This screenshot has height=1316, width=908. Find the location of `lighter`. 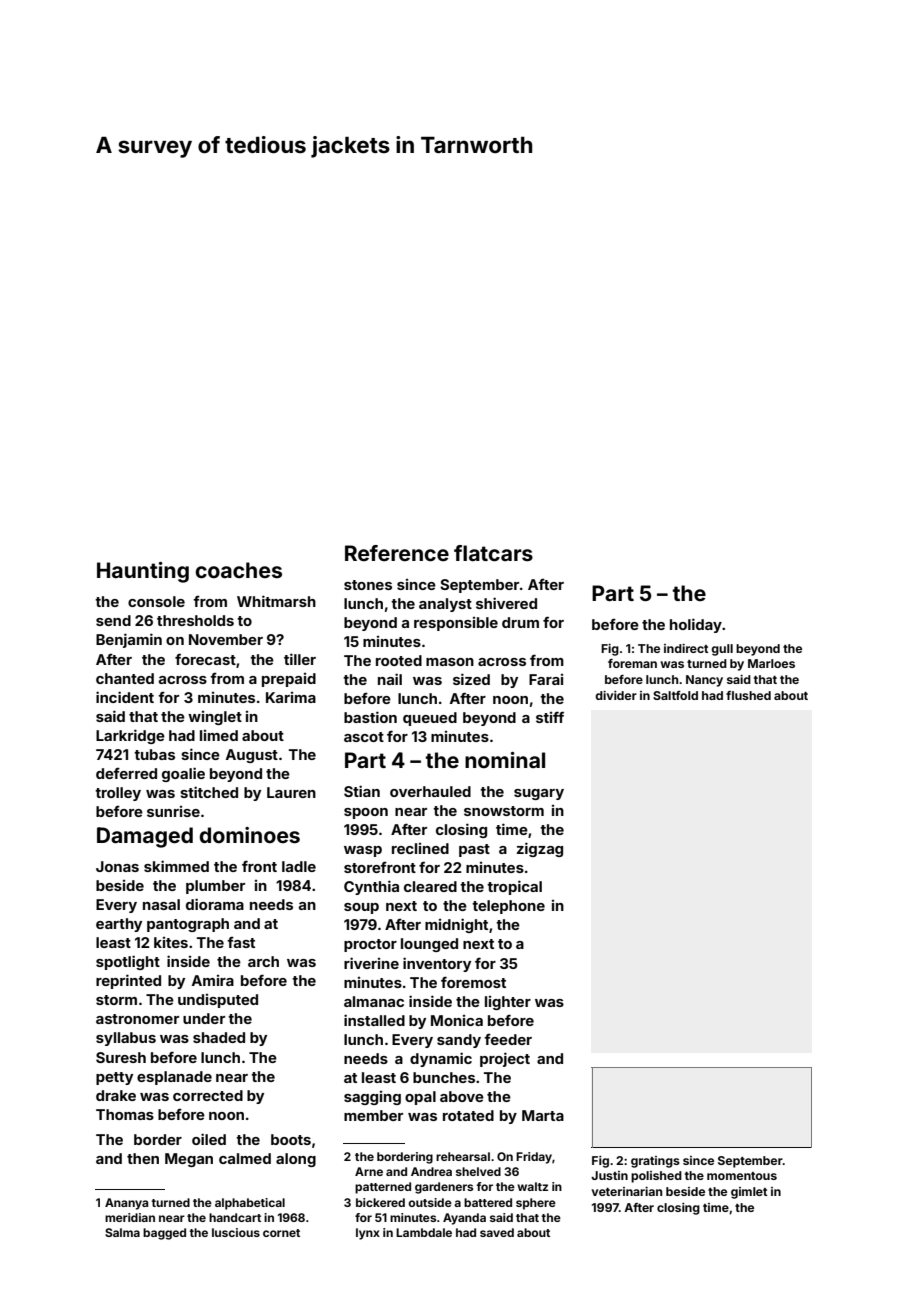

lighter is located at coordinates (508, 1003).
